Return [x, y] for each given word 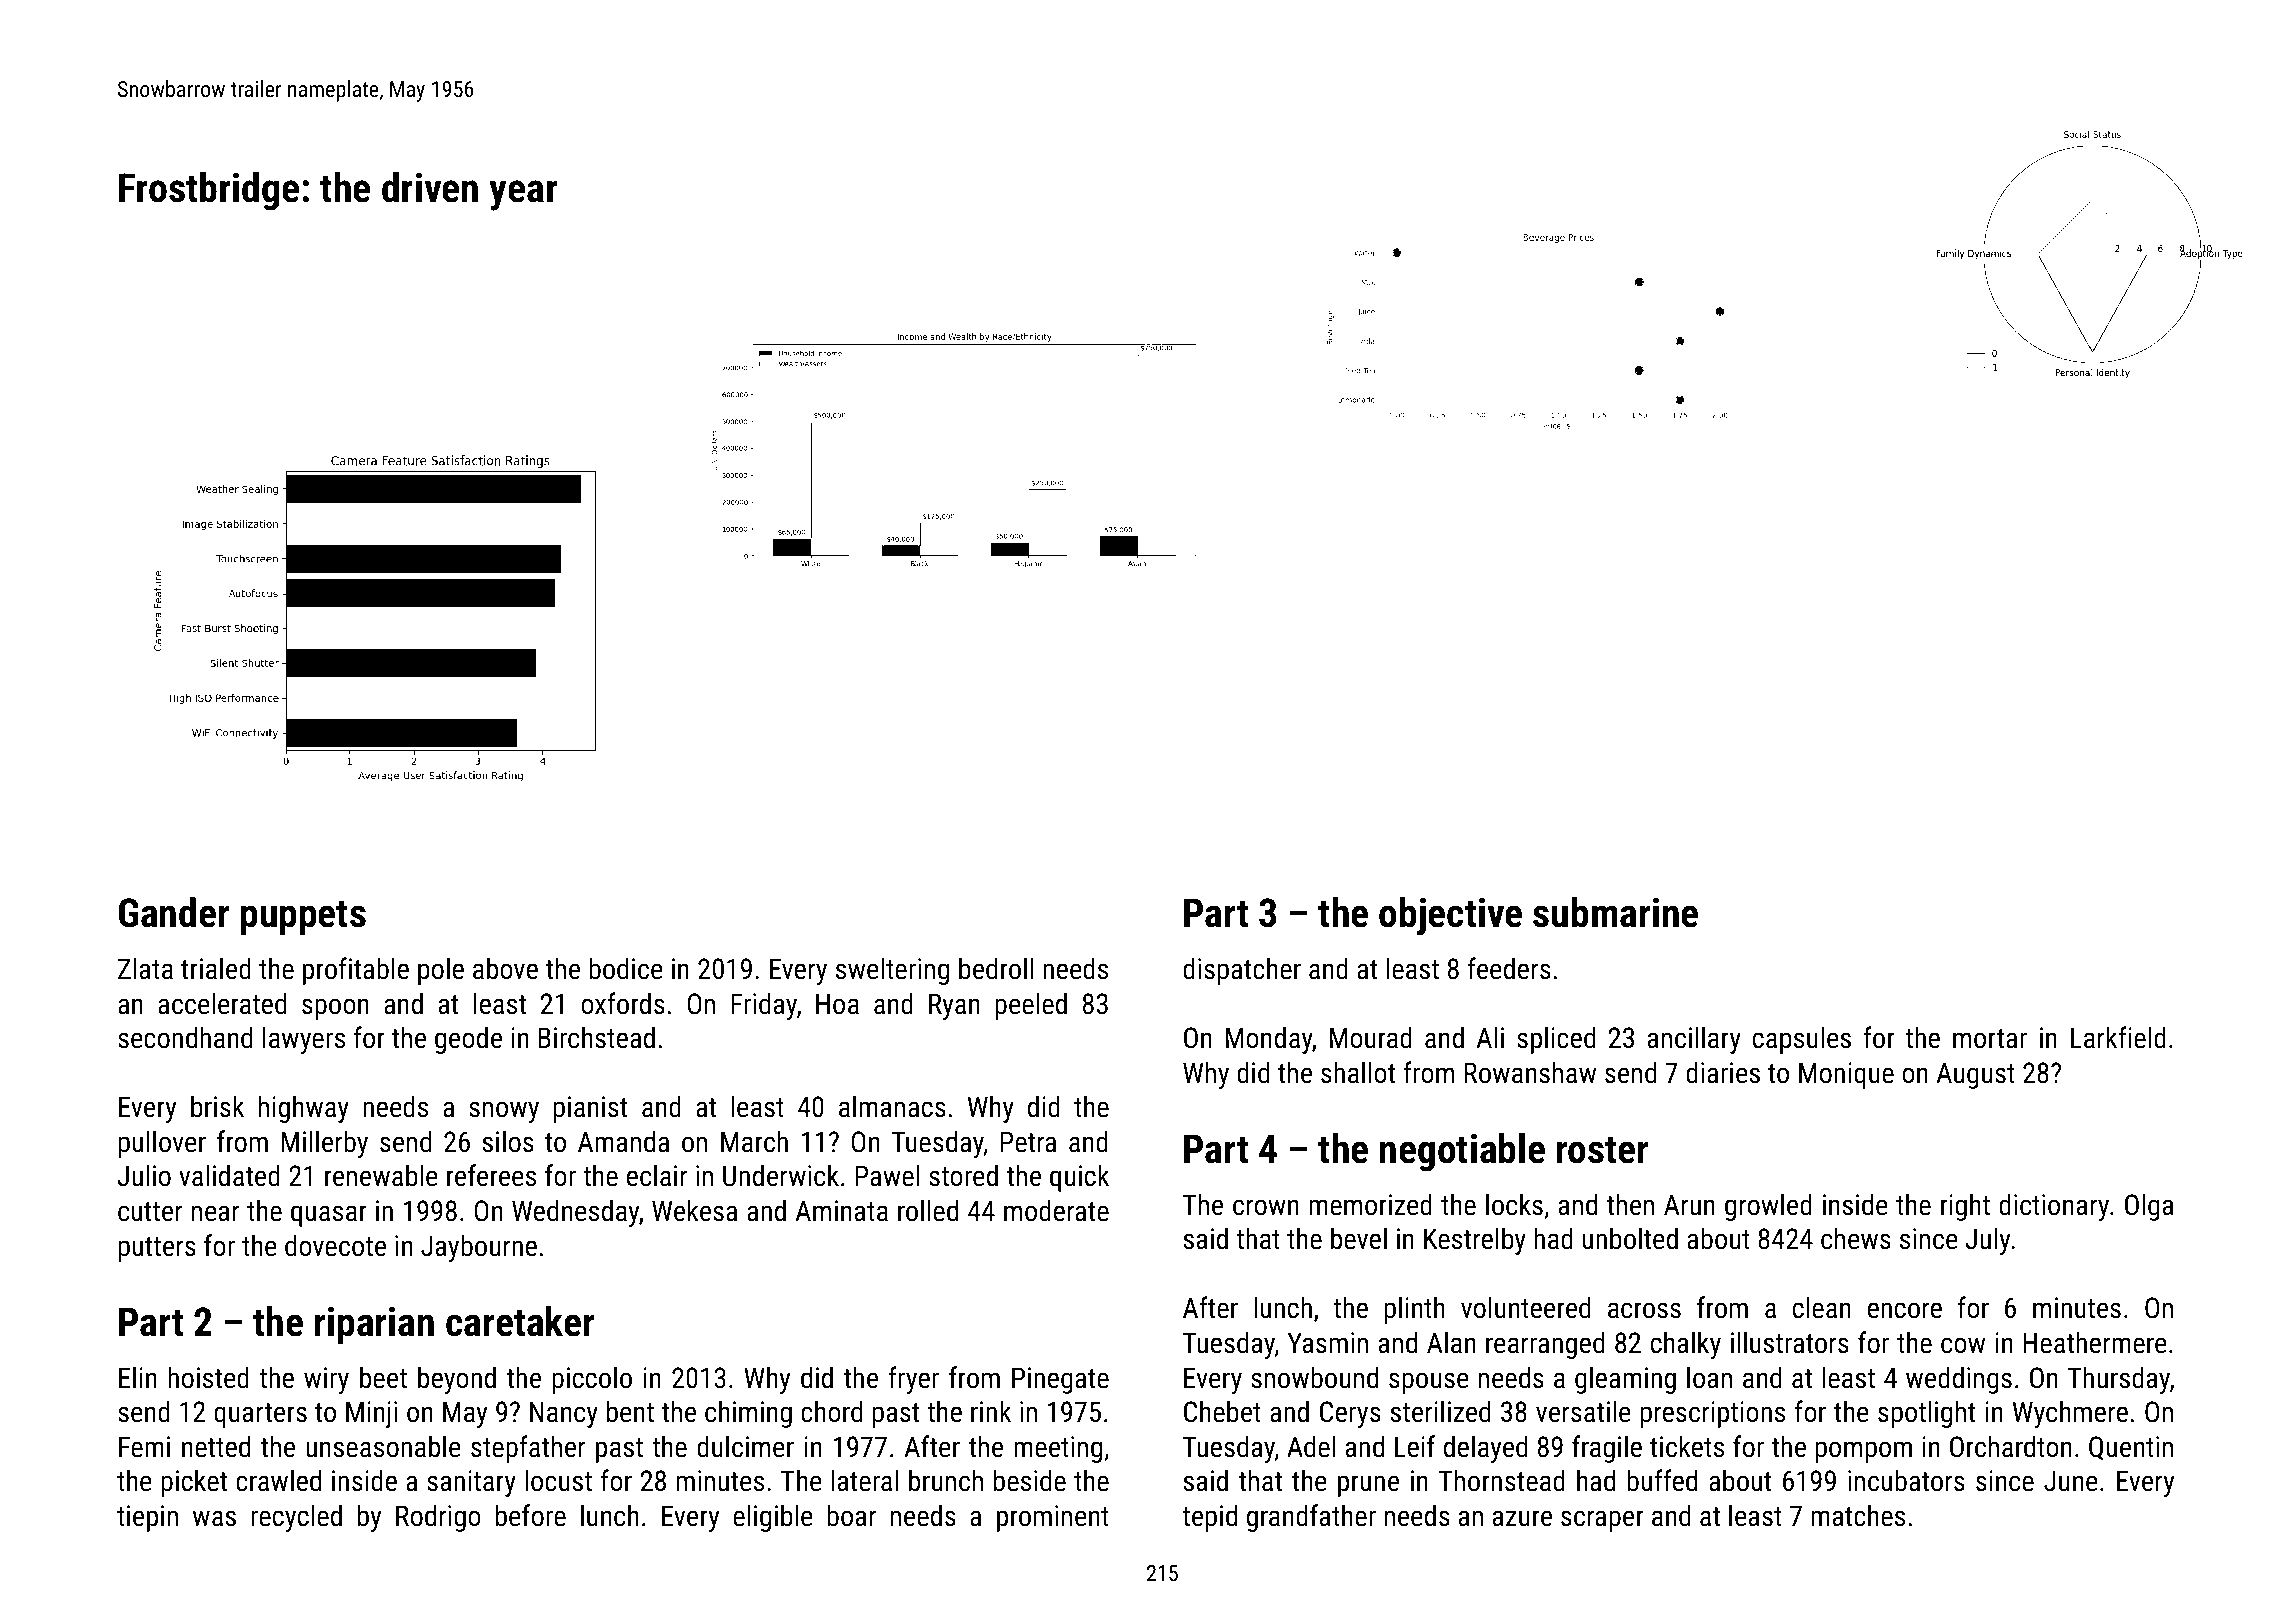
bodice [626, 968]
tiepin [147, 1518]
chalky [1686, 1345]
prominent [1053, 1518]
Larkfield [2118, 1037]
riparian [374, 1325]
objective [1450, 916]
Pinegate [1060, 1380]
